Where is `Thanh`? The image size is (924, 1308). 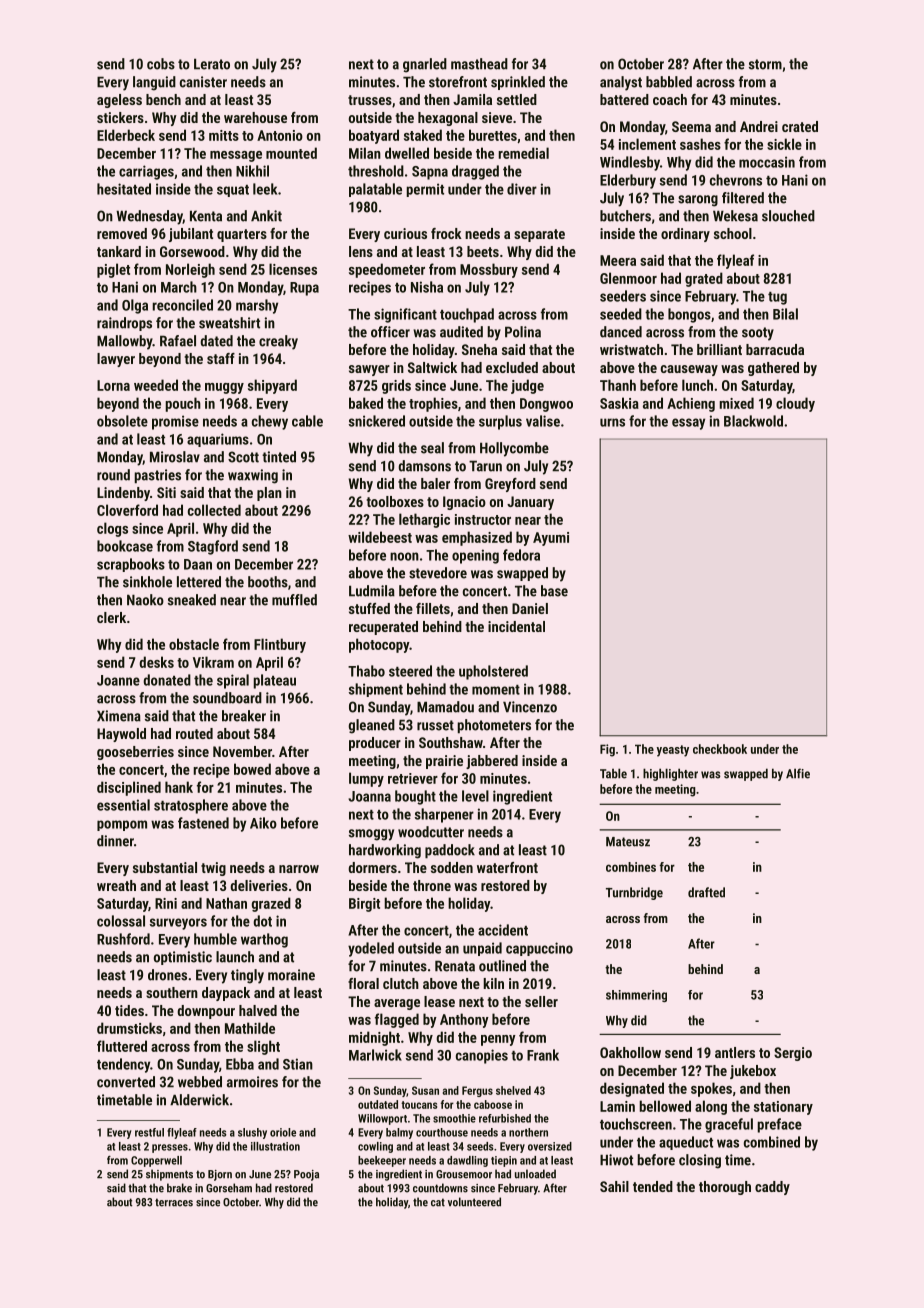
Thanh is located at coordinates (618, 385).
